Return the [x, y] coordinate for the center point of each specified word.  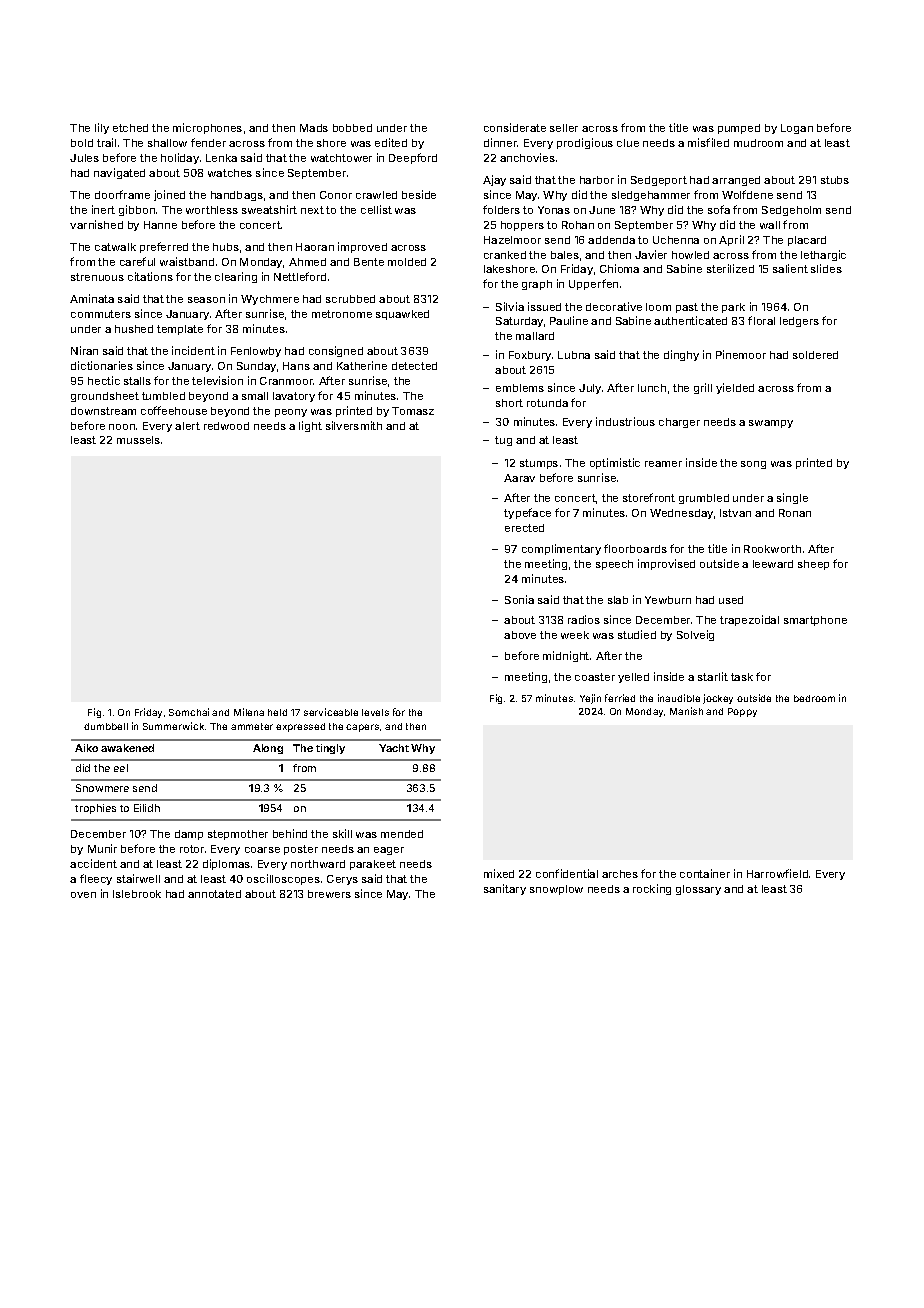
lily [102, 128]
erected [524, 528]
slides [826, 268]
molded [407, 262]
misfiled [708, 142]
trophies [95, 809]
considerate [515, 127]
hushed [134, 329]
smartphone [815, 621]
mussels [138, 440]
